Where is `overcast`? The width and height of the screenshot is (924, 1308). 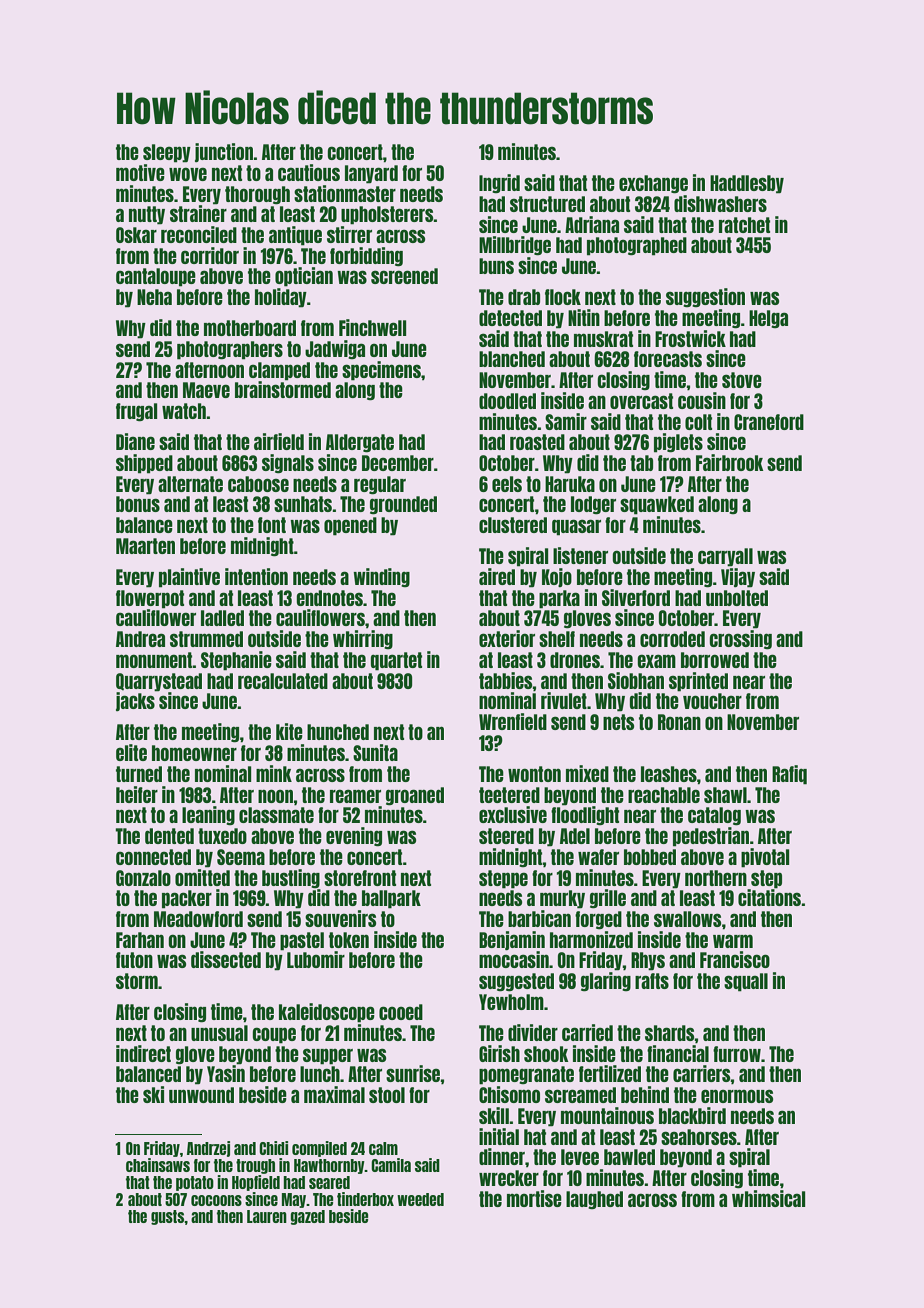
overcast is located at coordinates (641, 401).
